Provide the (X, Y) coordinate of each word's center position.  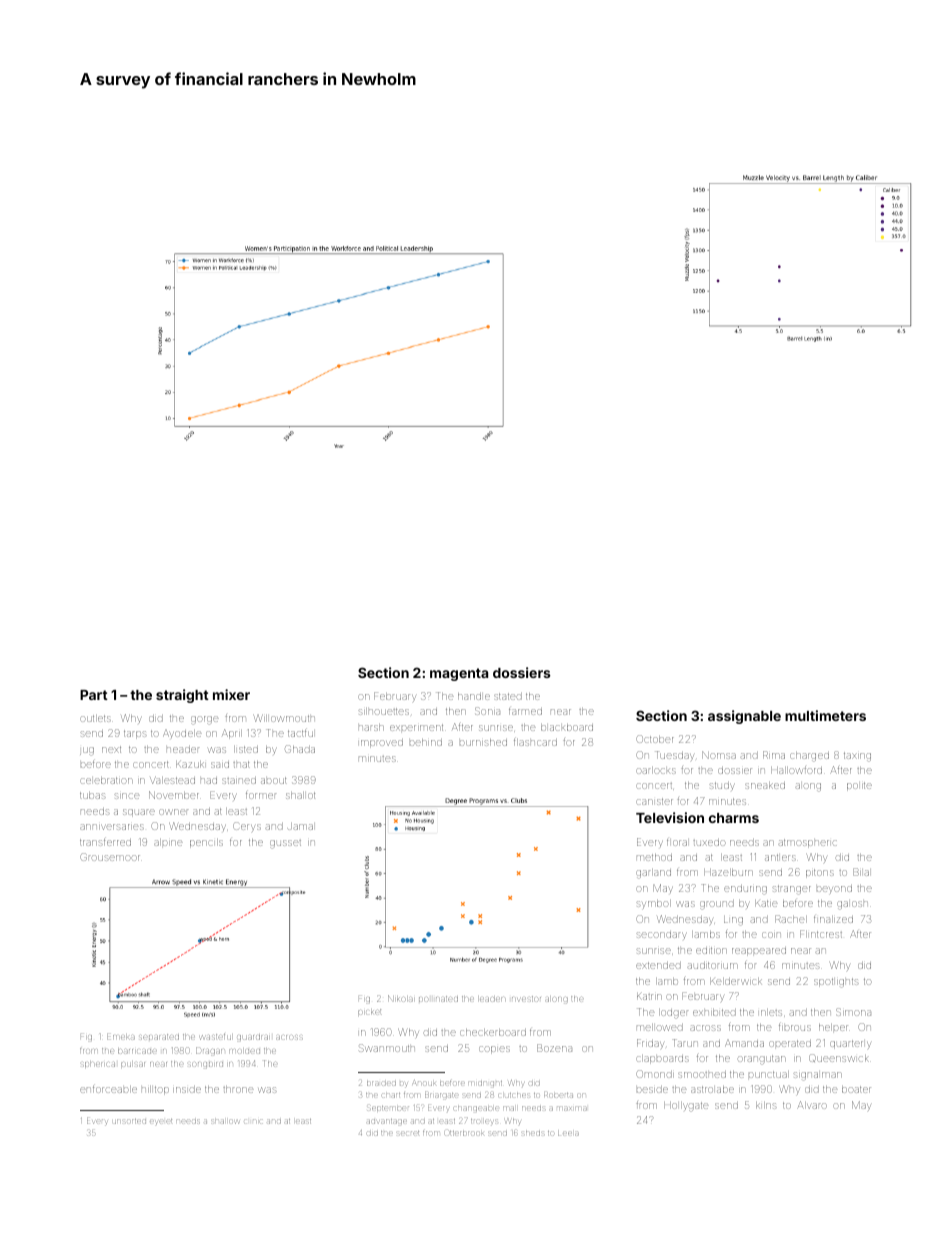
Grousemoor (110, 857)
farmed (525, 711)
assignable (744, 717)
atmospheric (808, 843)
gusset (285, 844)
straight (182, 696)
